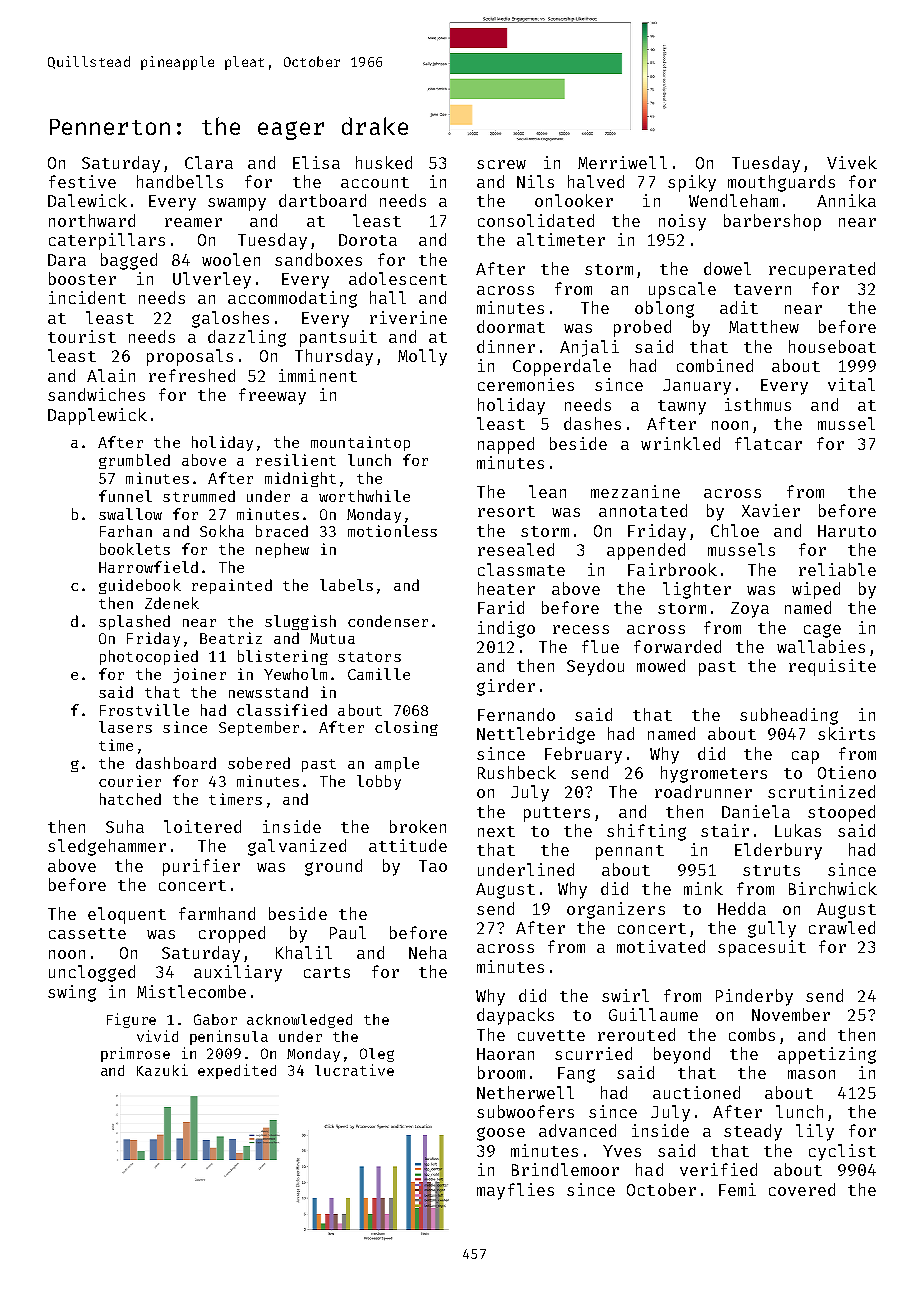 This document has height=1308, width=924. What do you see at coordinates (742, 908) in the document?
I see `Hedda` at bounding box center [742, 908].
